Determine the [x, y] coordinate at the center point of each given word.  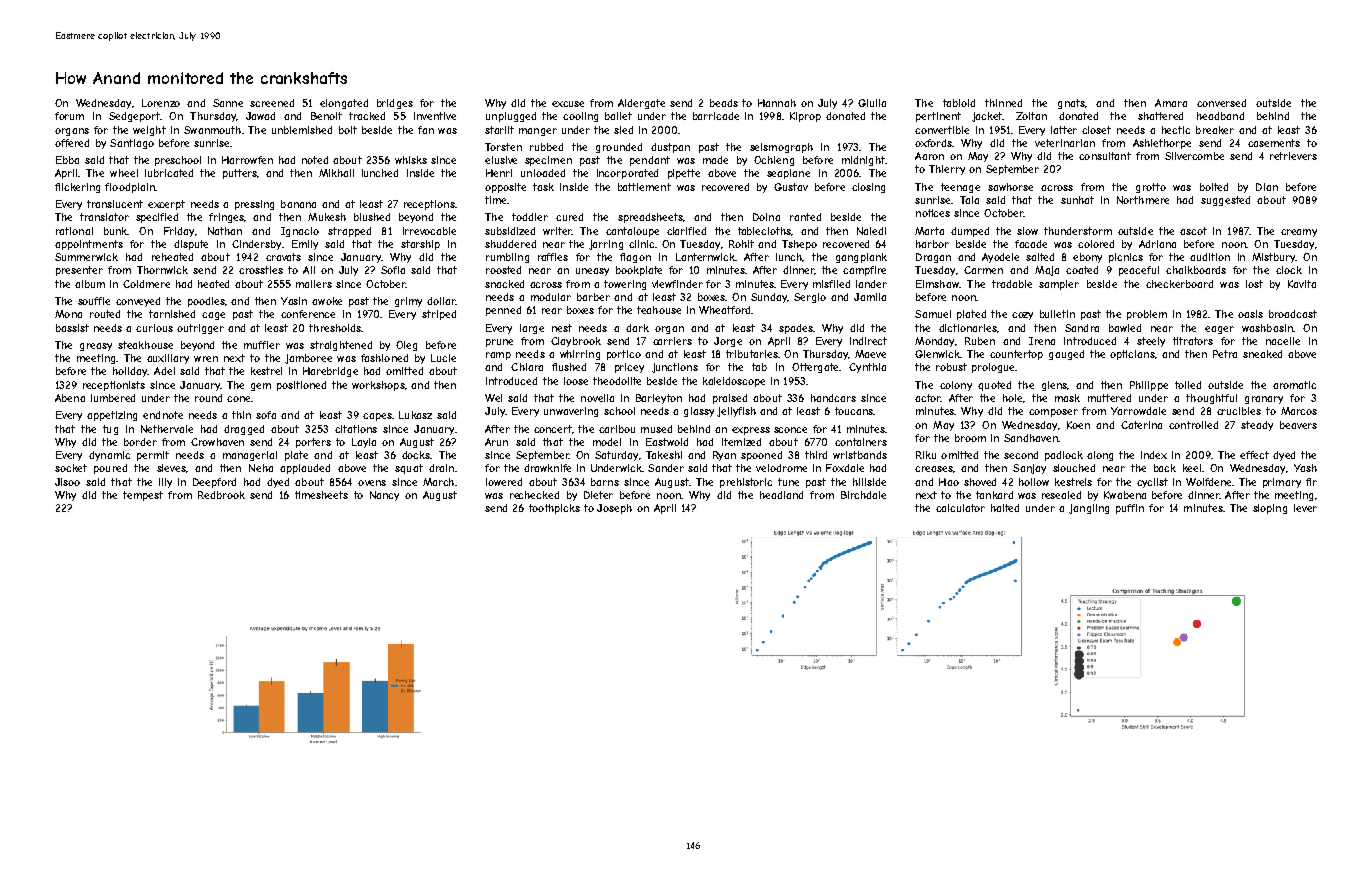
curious [154, 328]
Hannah [777, 103]
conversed [1221, 103]
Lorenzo [161, 103]
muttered [1109, 398]
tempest [143, 496]
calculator [960, 508]
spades [796, 329]
